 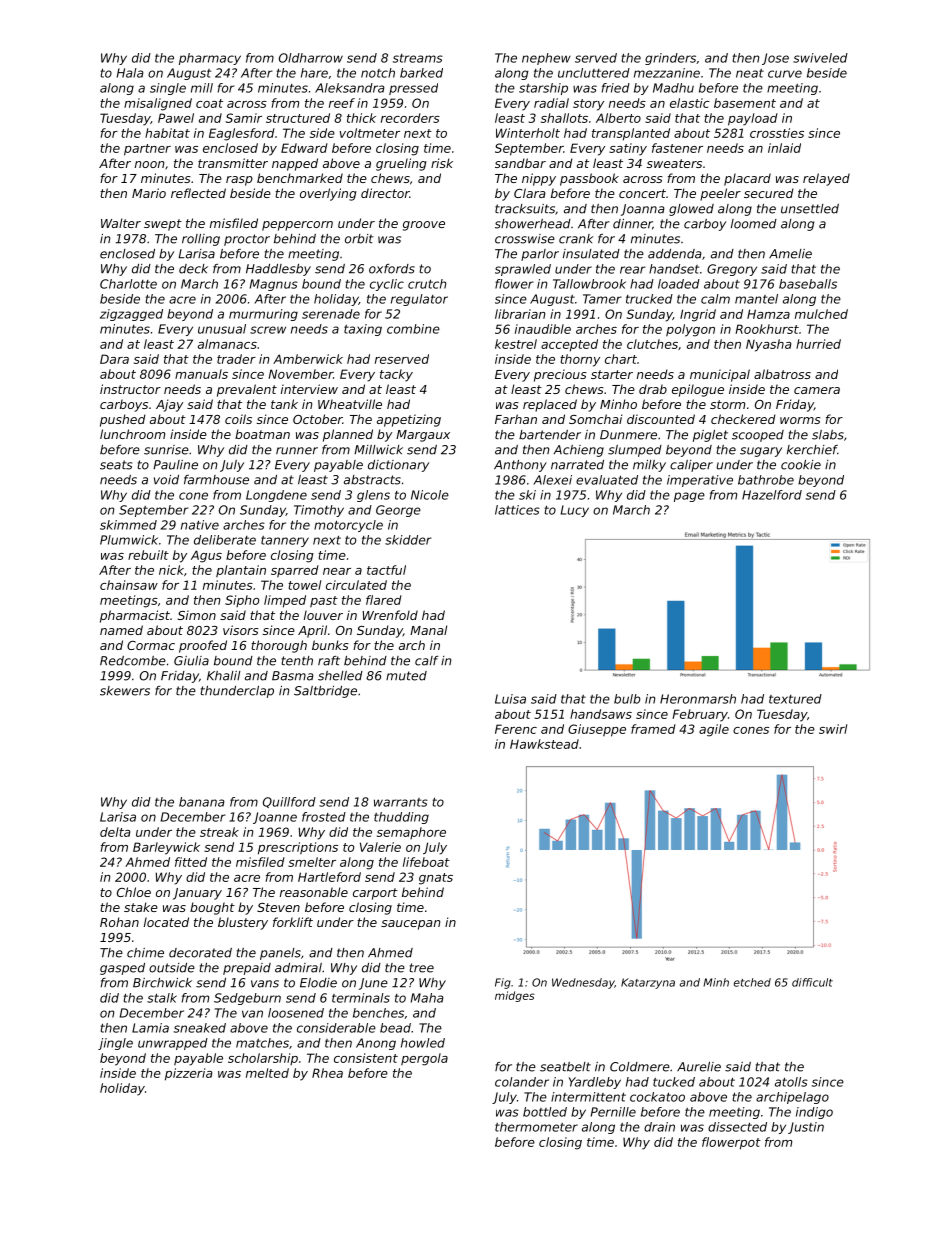 What do you see at coordinates (795, 699) in the screenshot?
I see `textured` at bounding box center [795, 699].
